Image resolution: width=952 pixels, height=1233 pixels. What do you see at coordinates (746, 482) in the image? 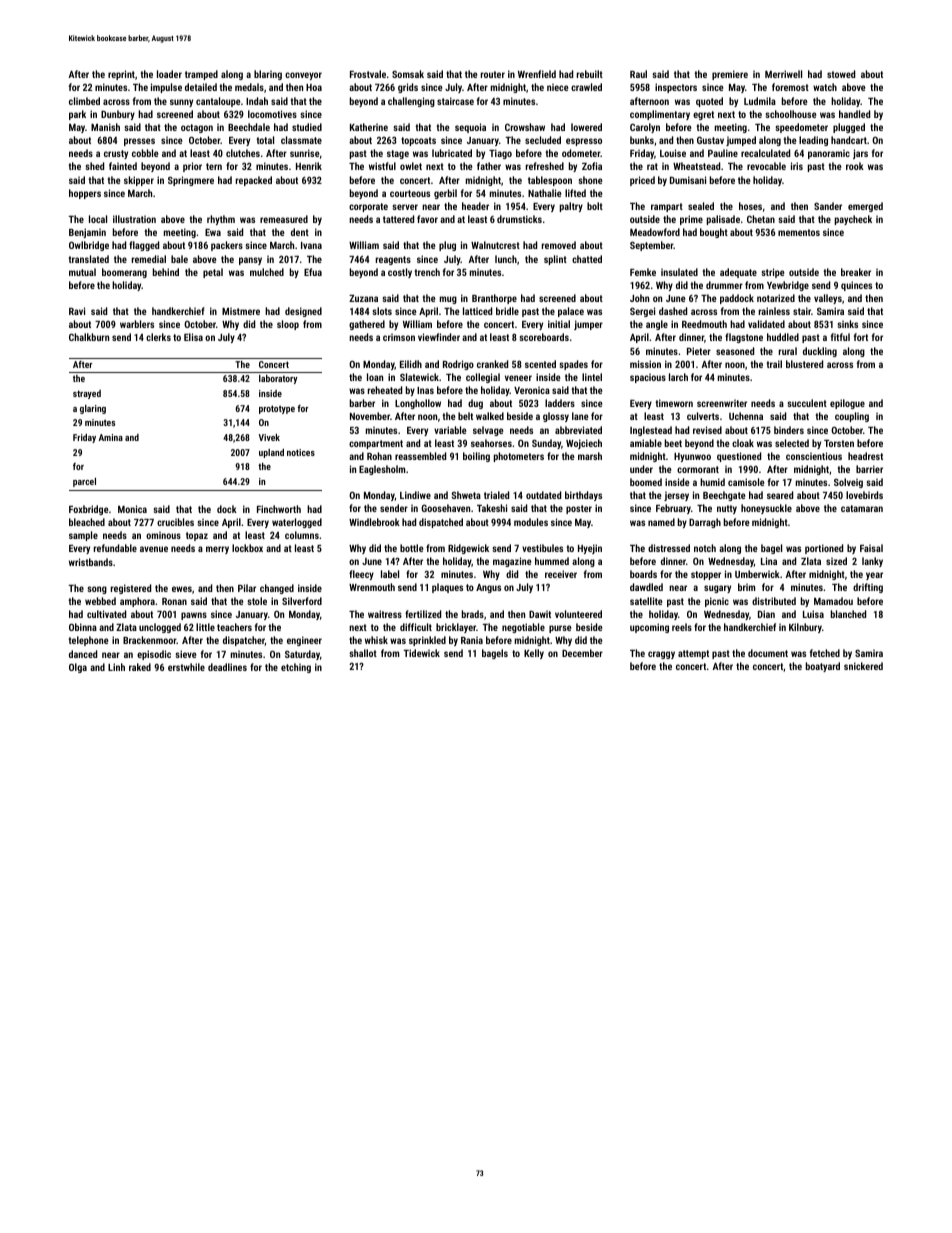
I see `camisole` at bounding box center [746, 482].
